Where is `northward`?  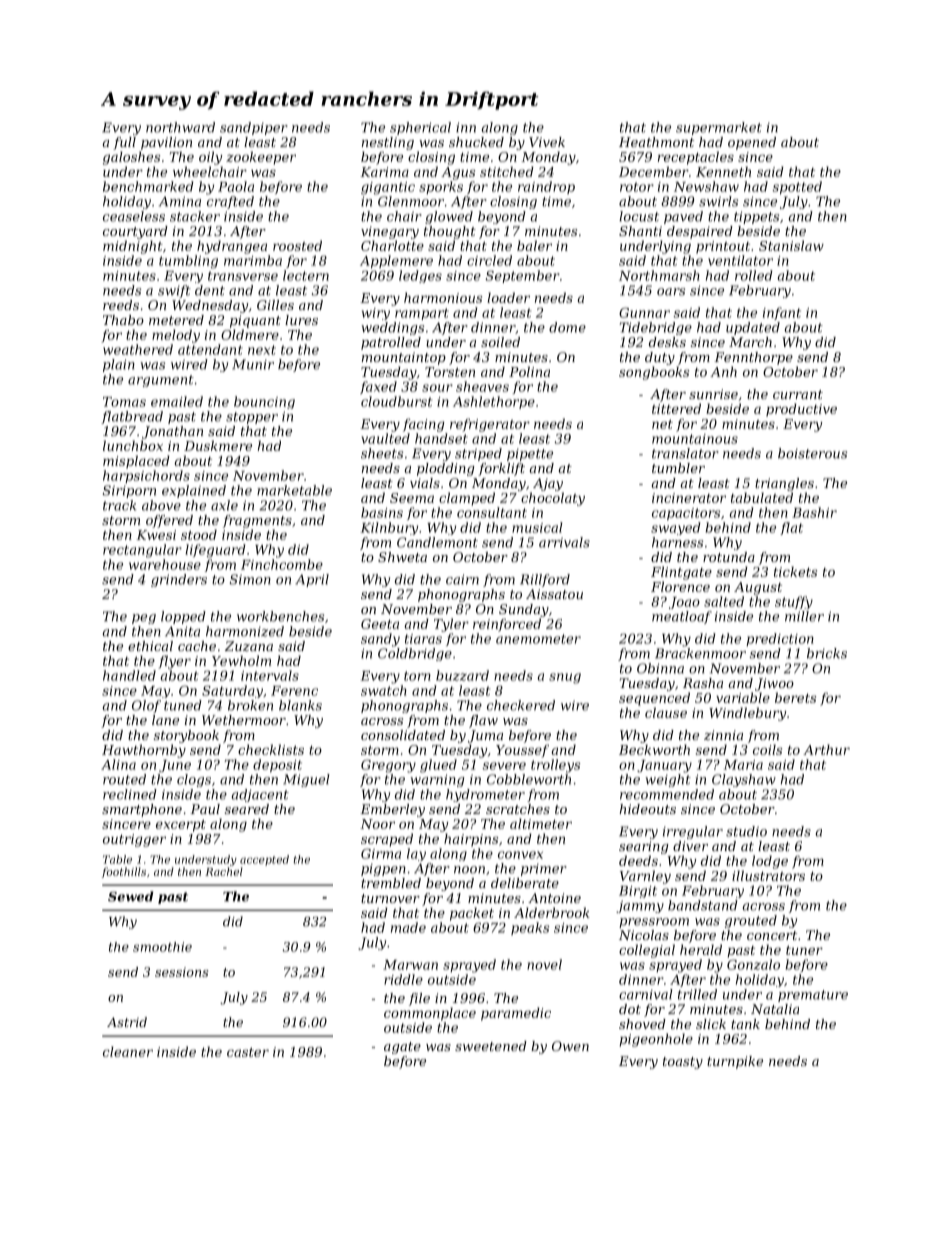
northward is located at coordinates (180, 127).
